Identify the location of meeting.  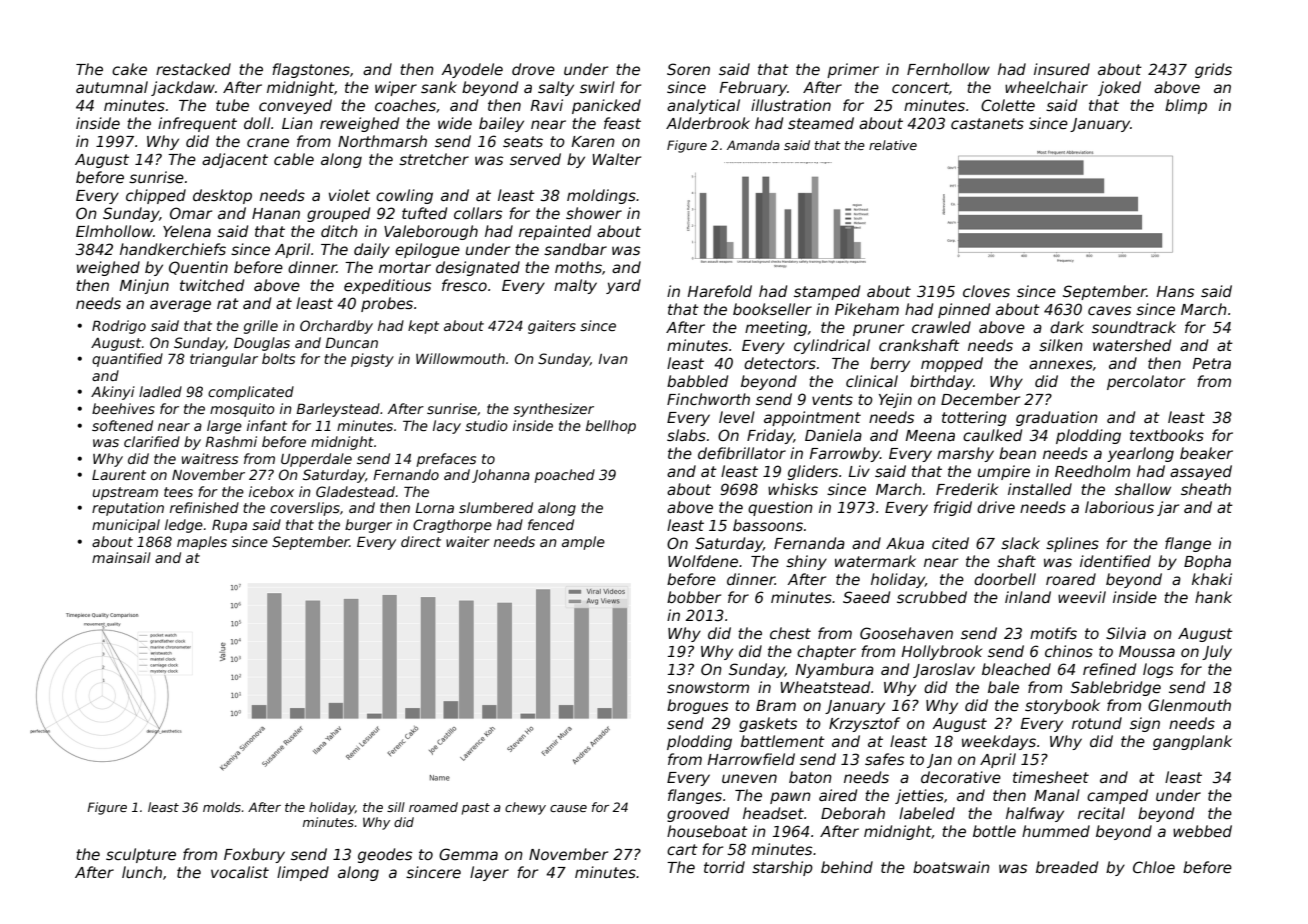
(776, 328).
